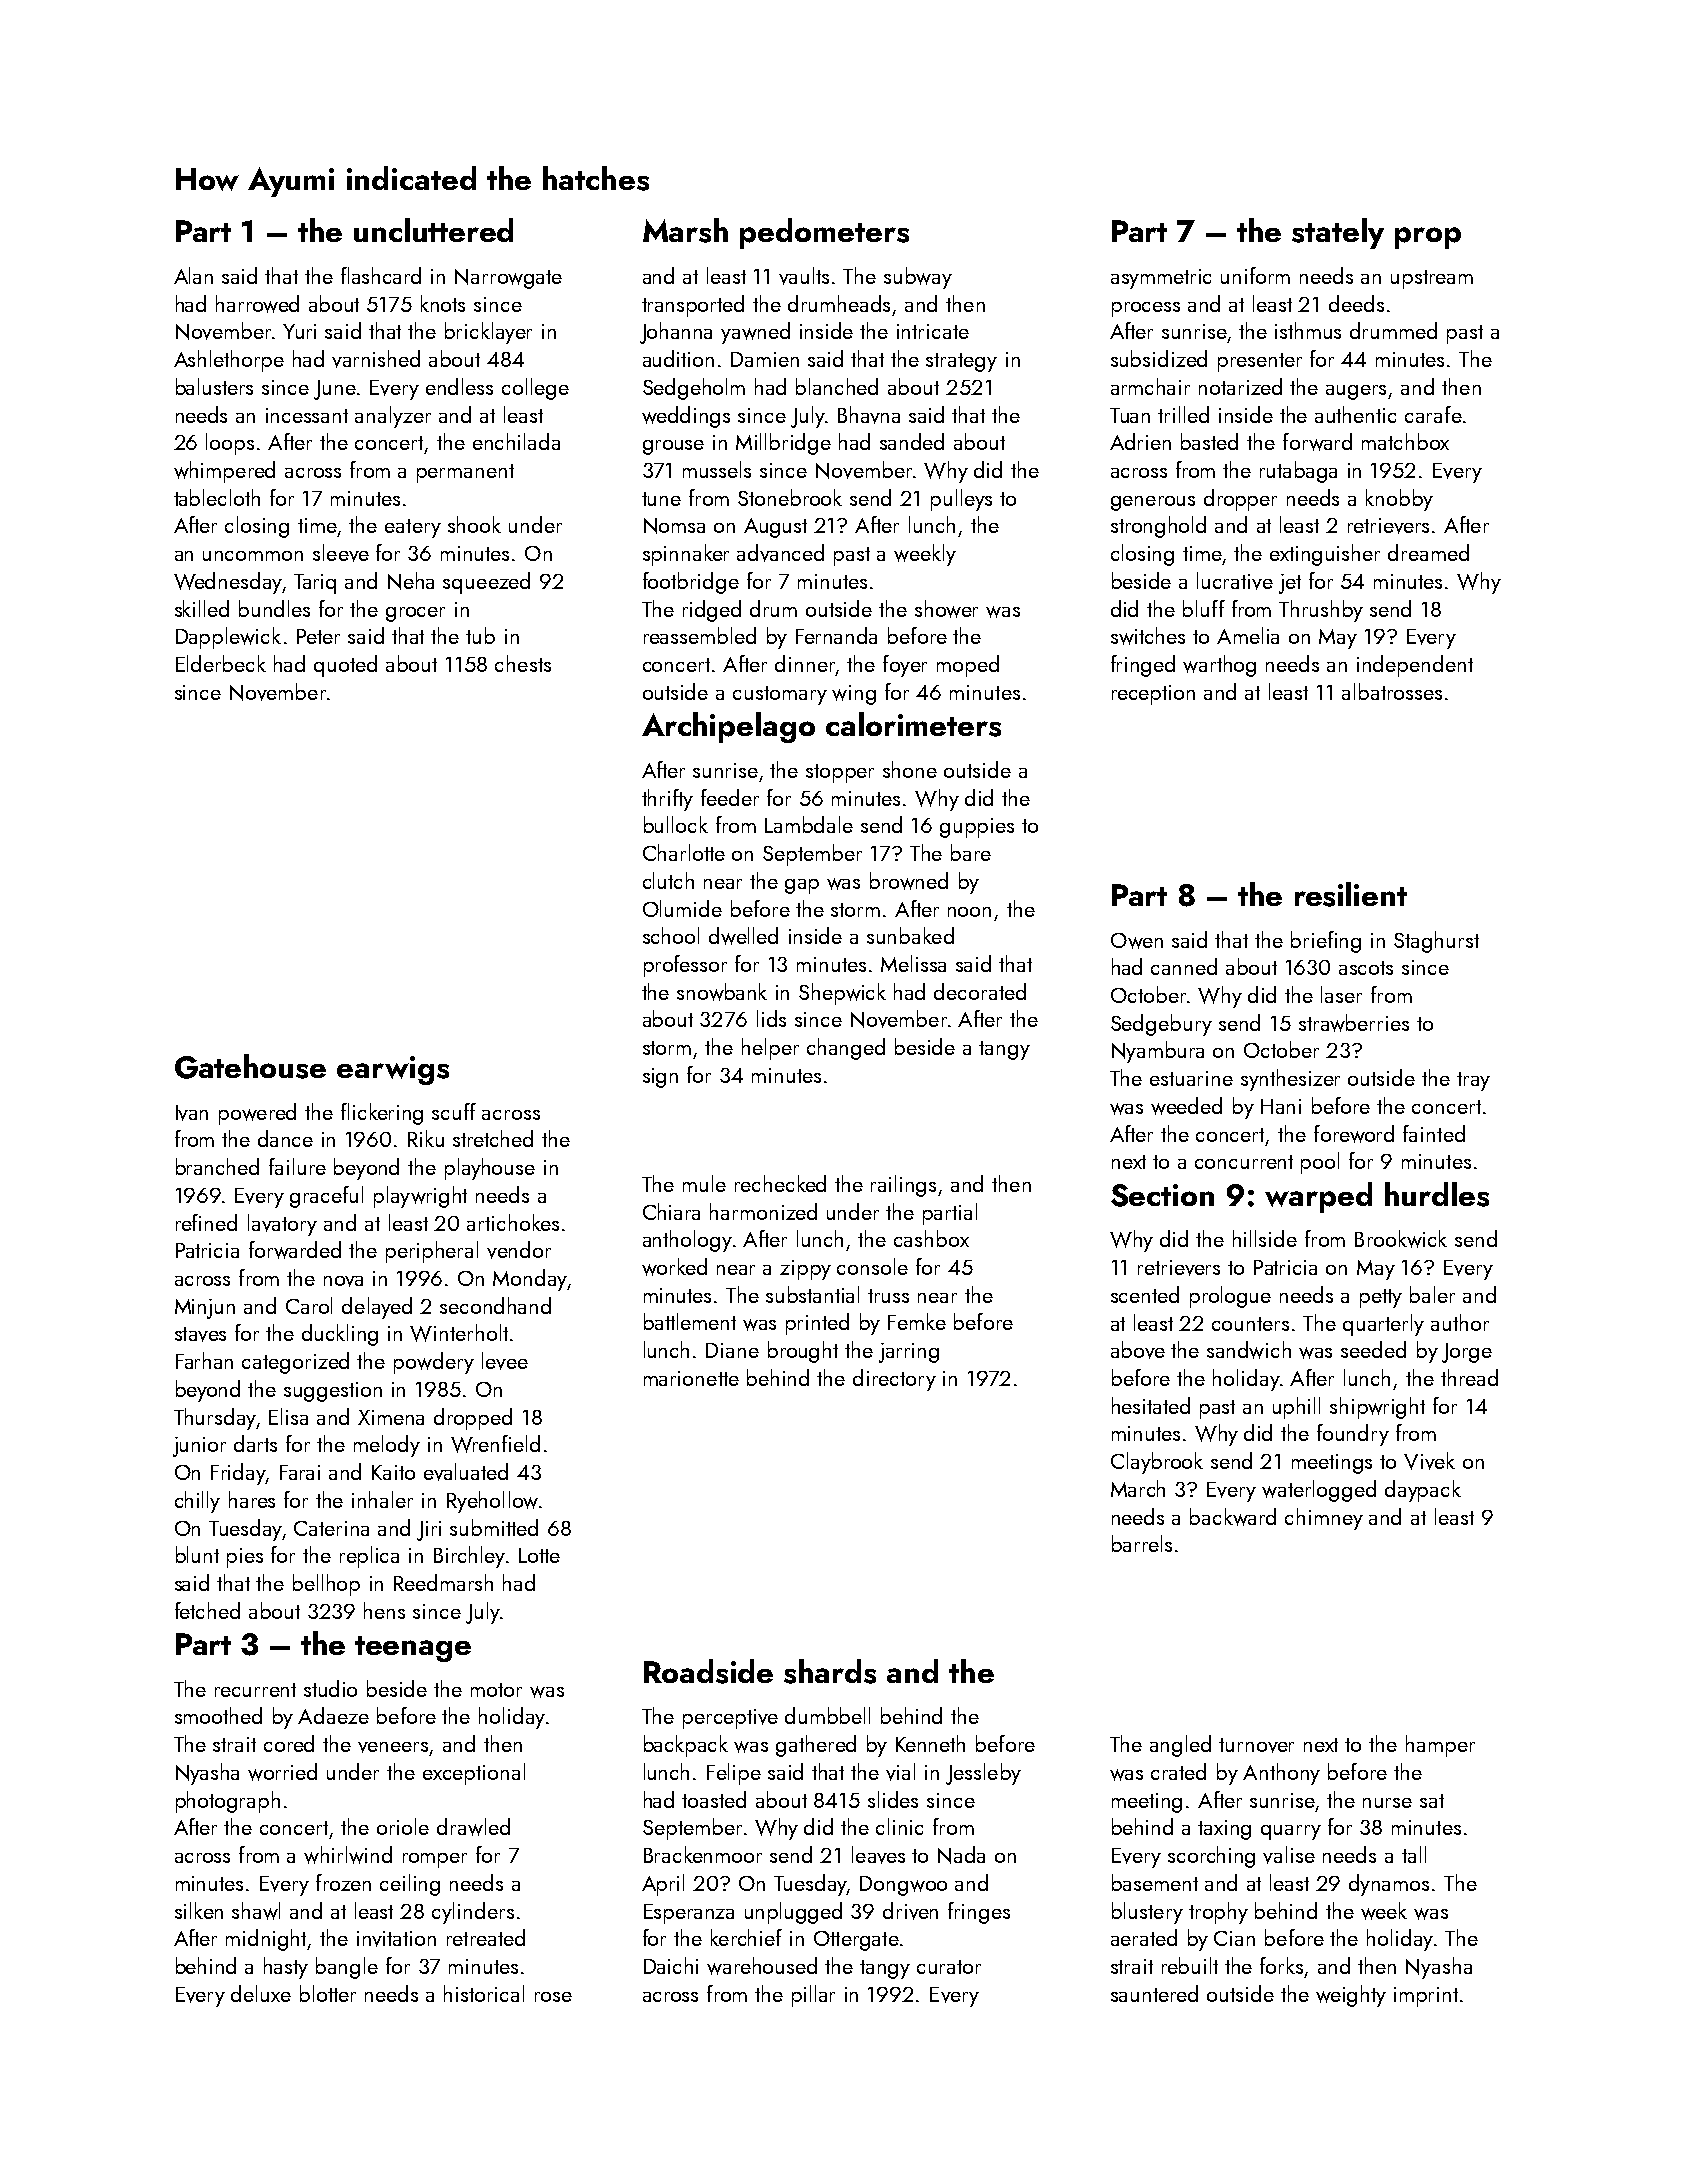 This screenshot has height=2178, width=1683. I want to click on barrels, so click(1142, 1543).
